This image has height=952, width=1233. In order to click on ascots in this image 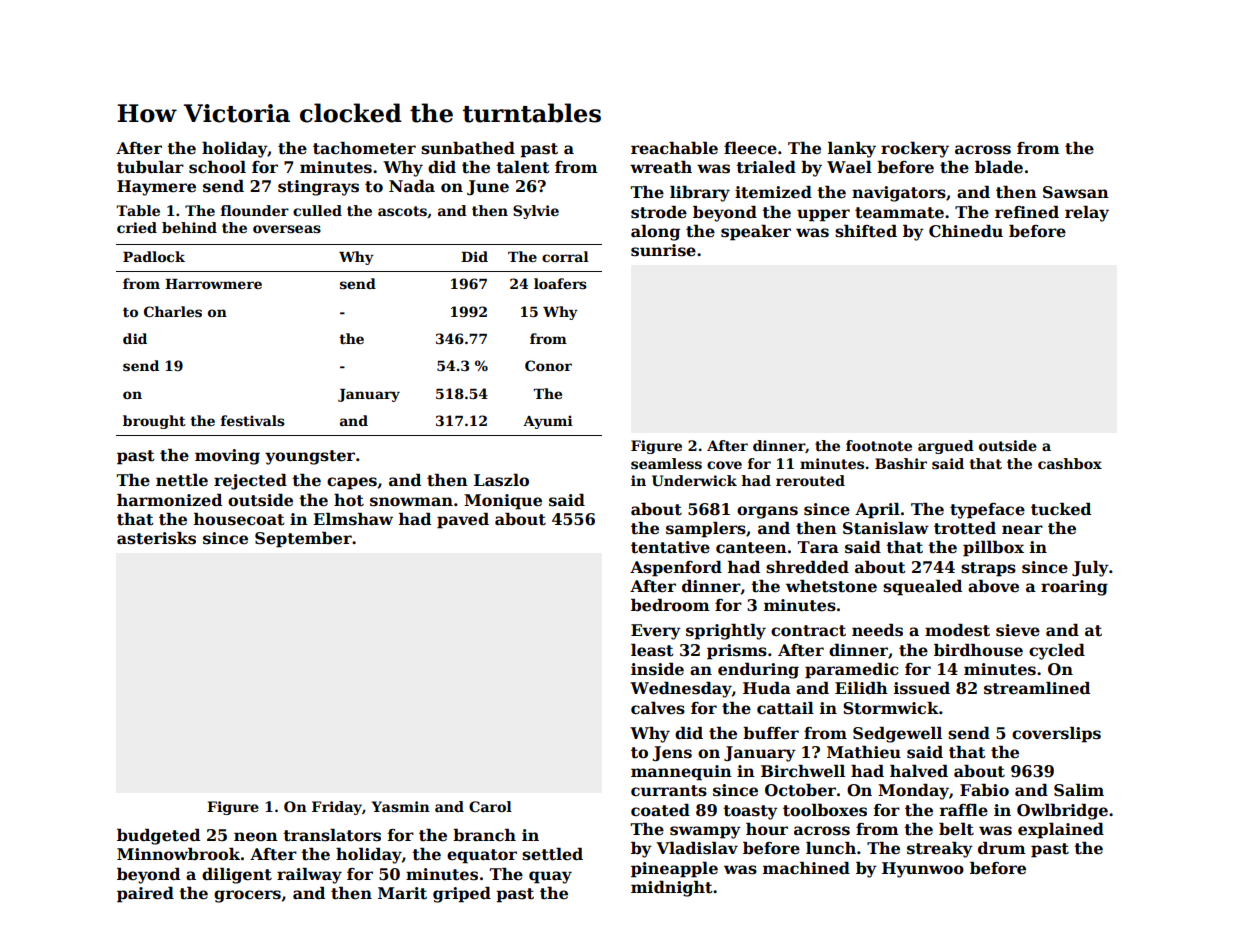, I will do `click(402, 211)`.
